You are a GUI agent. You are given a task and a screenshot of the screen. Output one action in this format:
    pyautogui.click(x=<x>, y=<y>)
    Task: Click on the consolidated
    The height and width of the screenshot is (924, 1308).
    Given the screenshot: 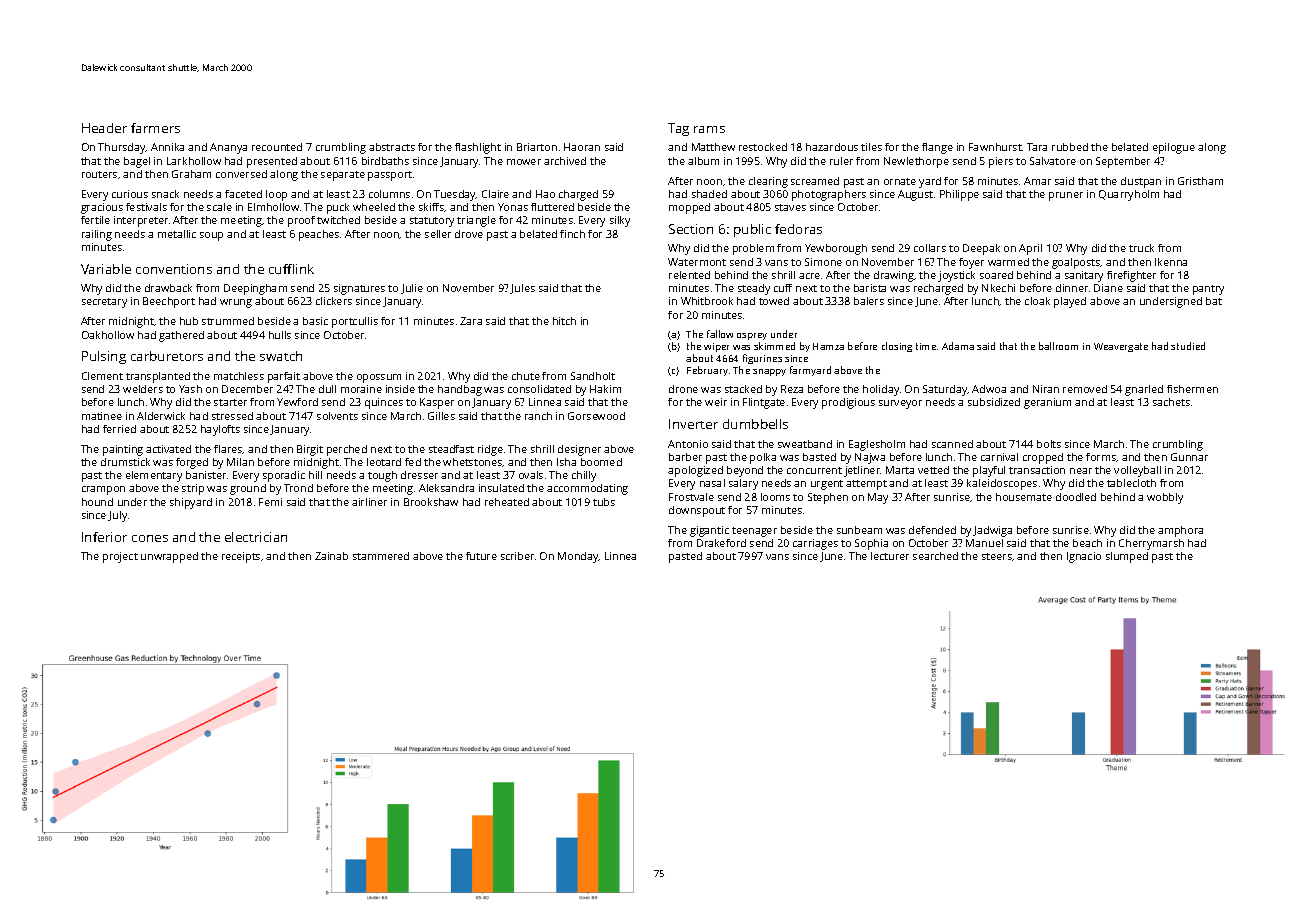 What is the action you would take?
    pyautogui.click(x=539, y=389)
